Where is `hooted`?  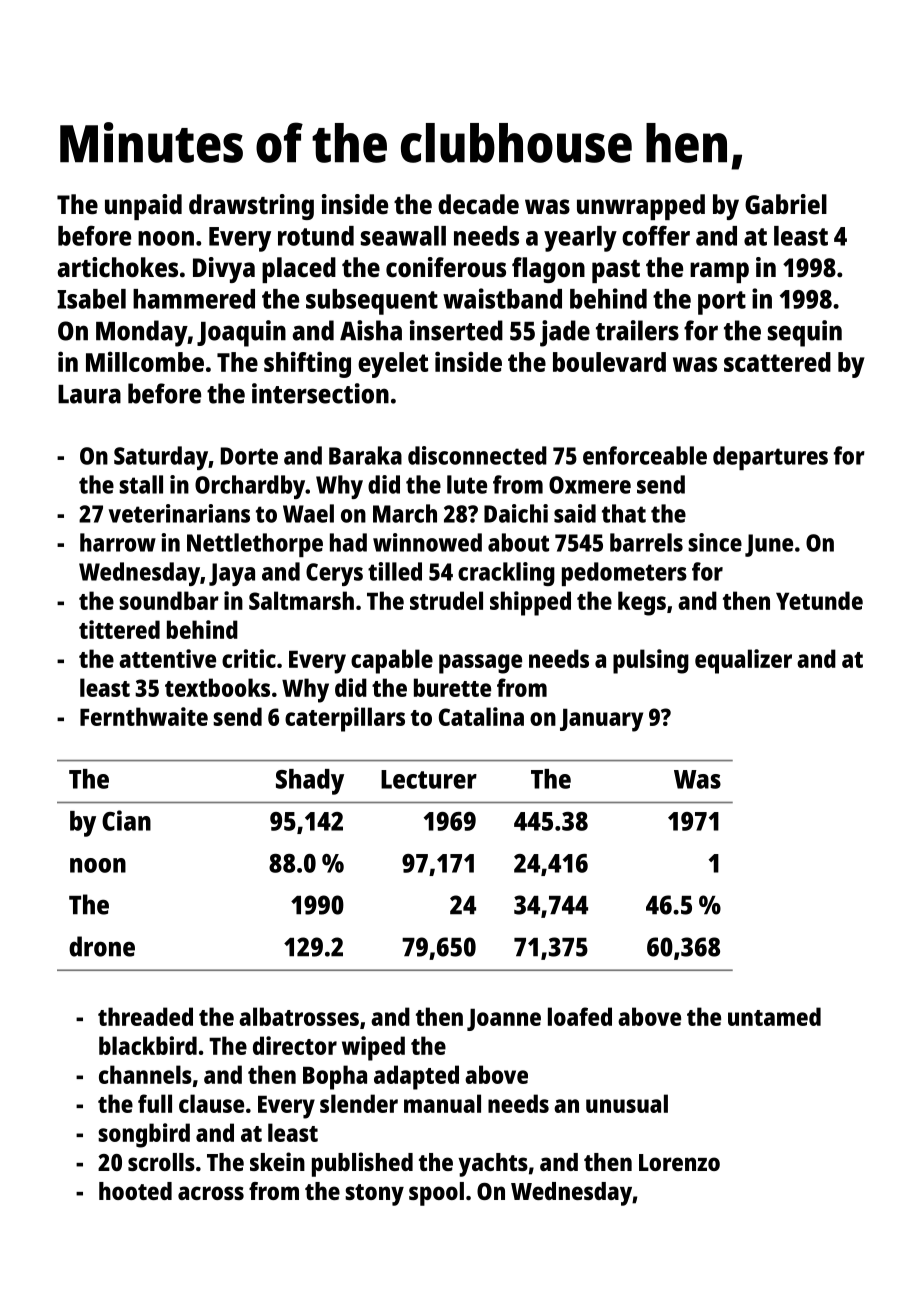
hooted is located at coordinates (135, 1191).
